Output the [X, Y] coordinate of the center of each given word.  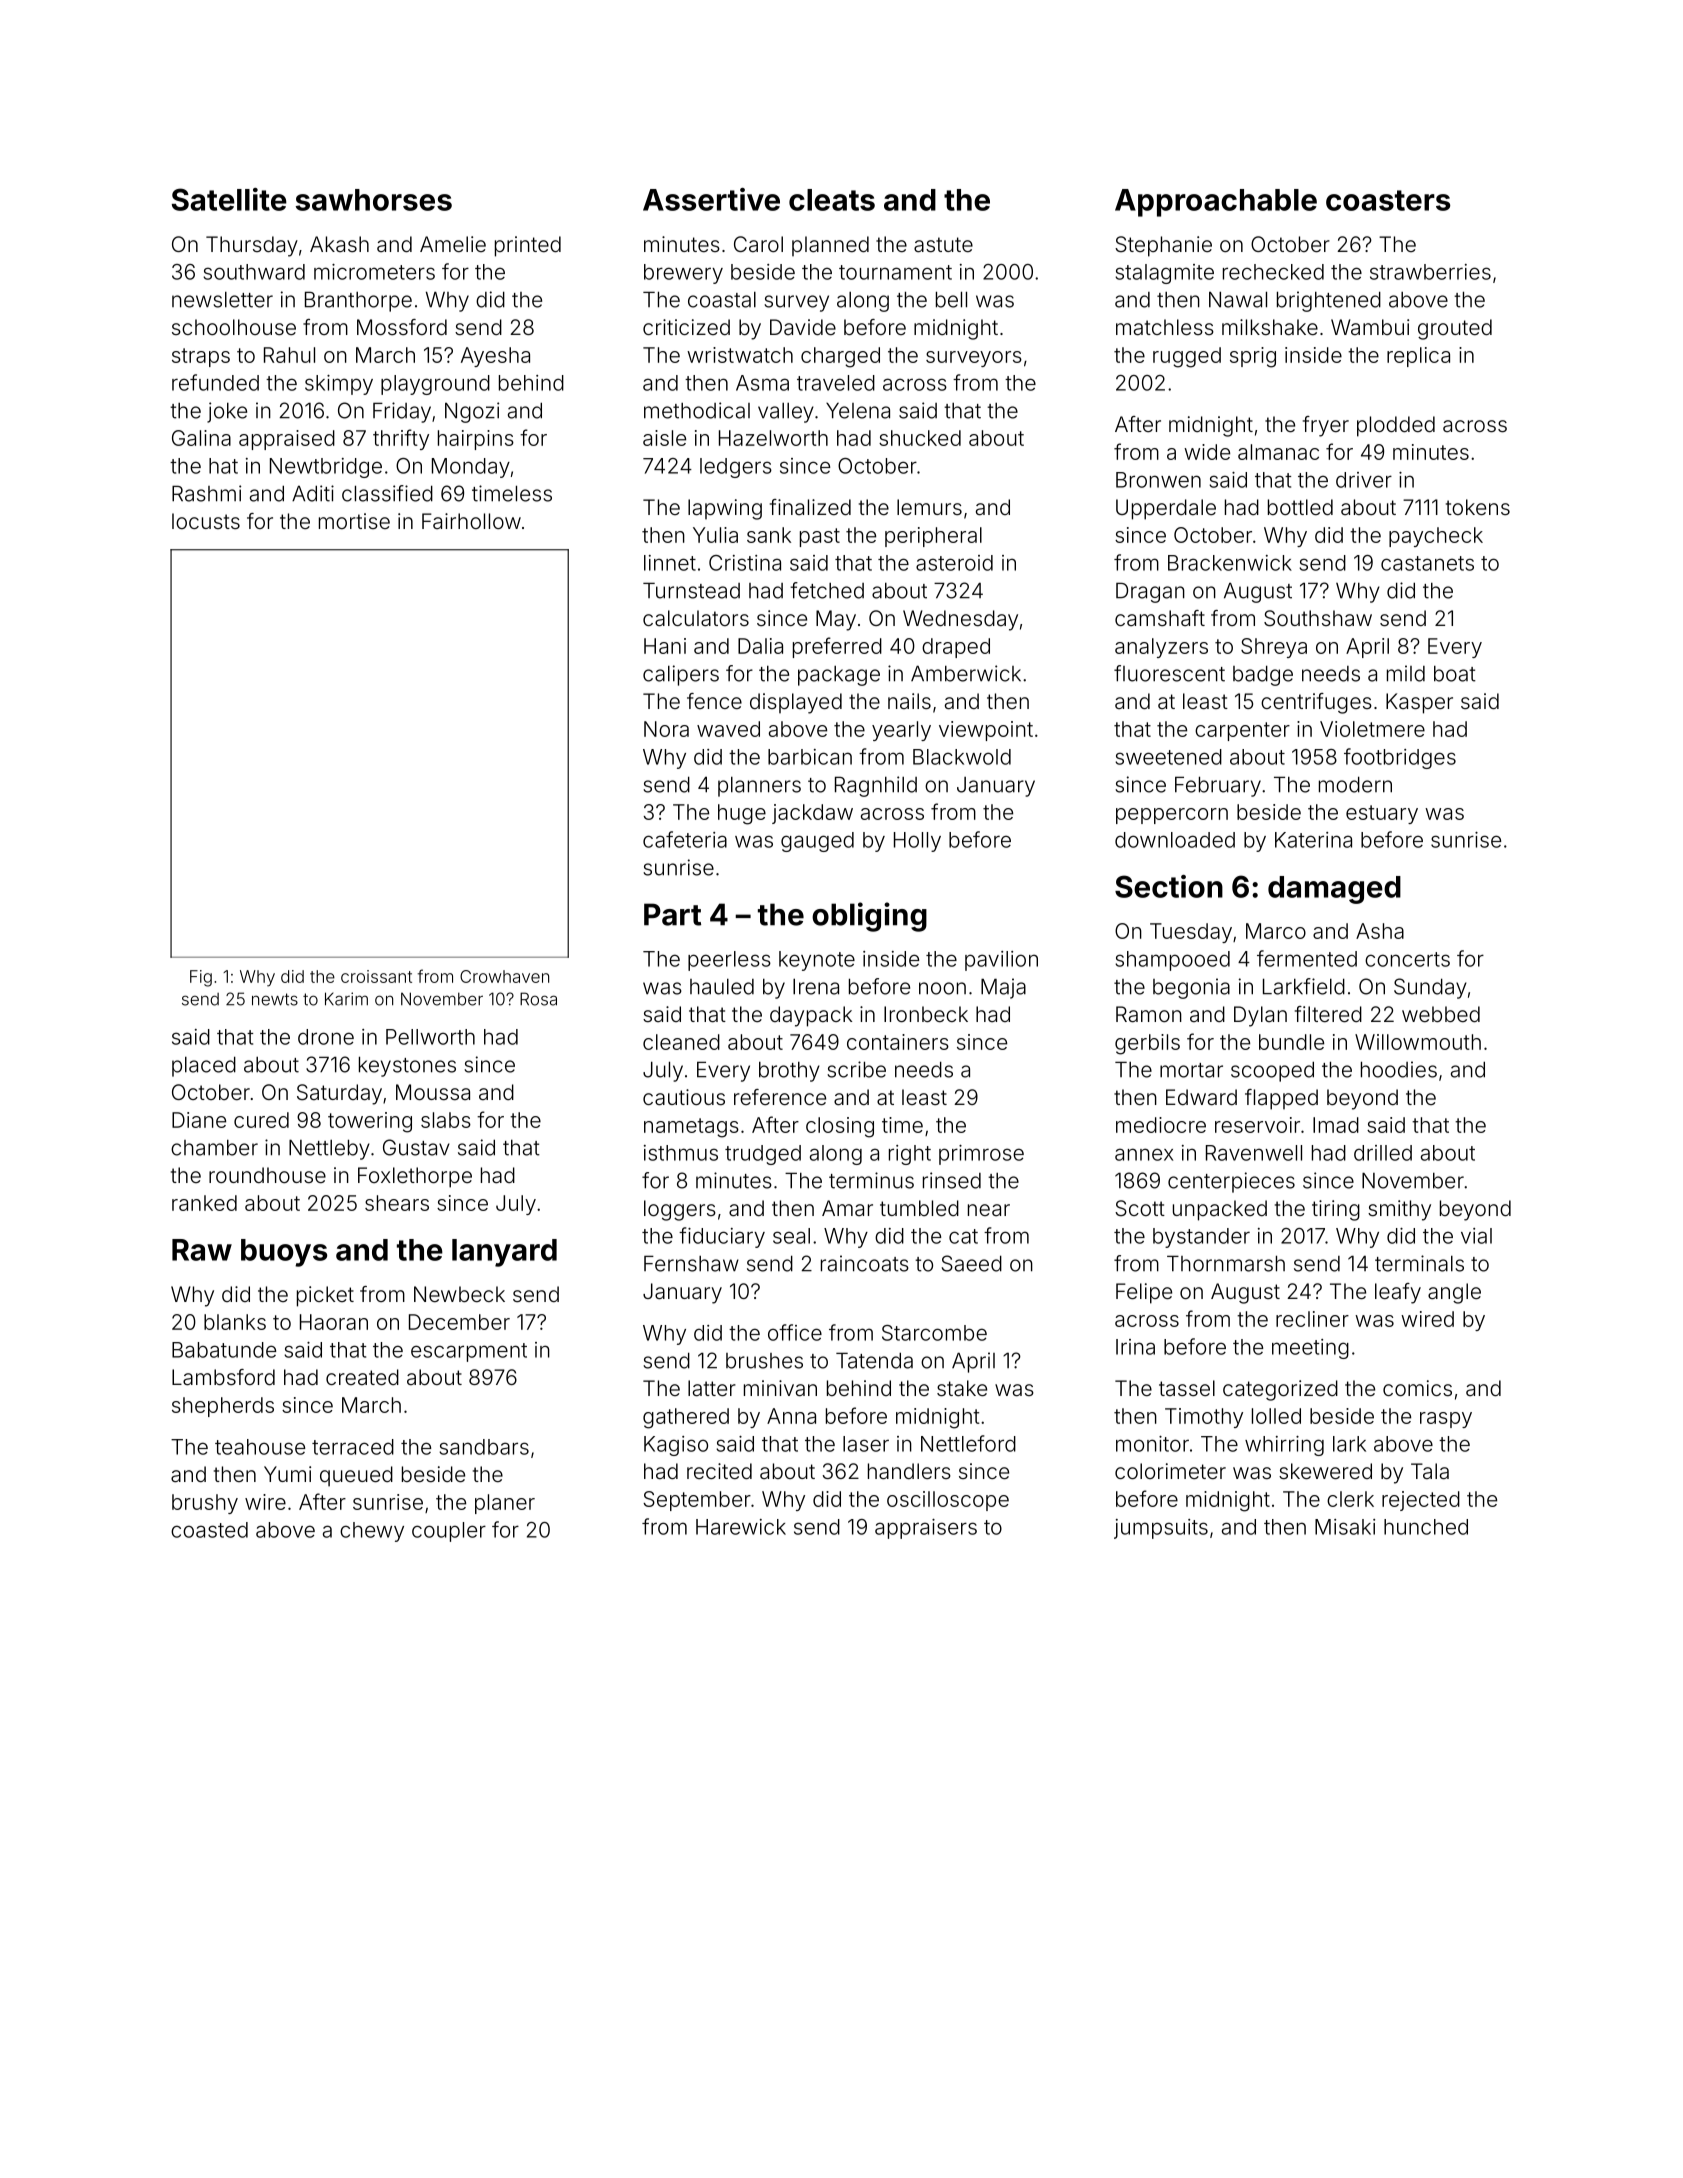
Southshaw [1318, 618]
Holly [917, 842]
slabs [446, 1120]
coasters [1388, 200]
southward [254, 272]
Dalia [760, 646]
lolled [1276, 1416]
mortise [354, 521]
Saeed [972, 1263]
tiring [1336, 1210]
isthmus [681, 1153]
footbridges [1400, 758]
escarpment [469, 1352]
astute [943, 245]
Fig [201, 978]
